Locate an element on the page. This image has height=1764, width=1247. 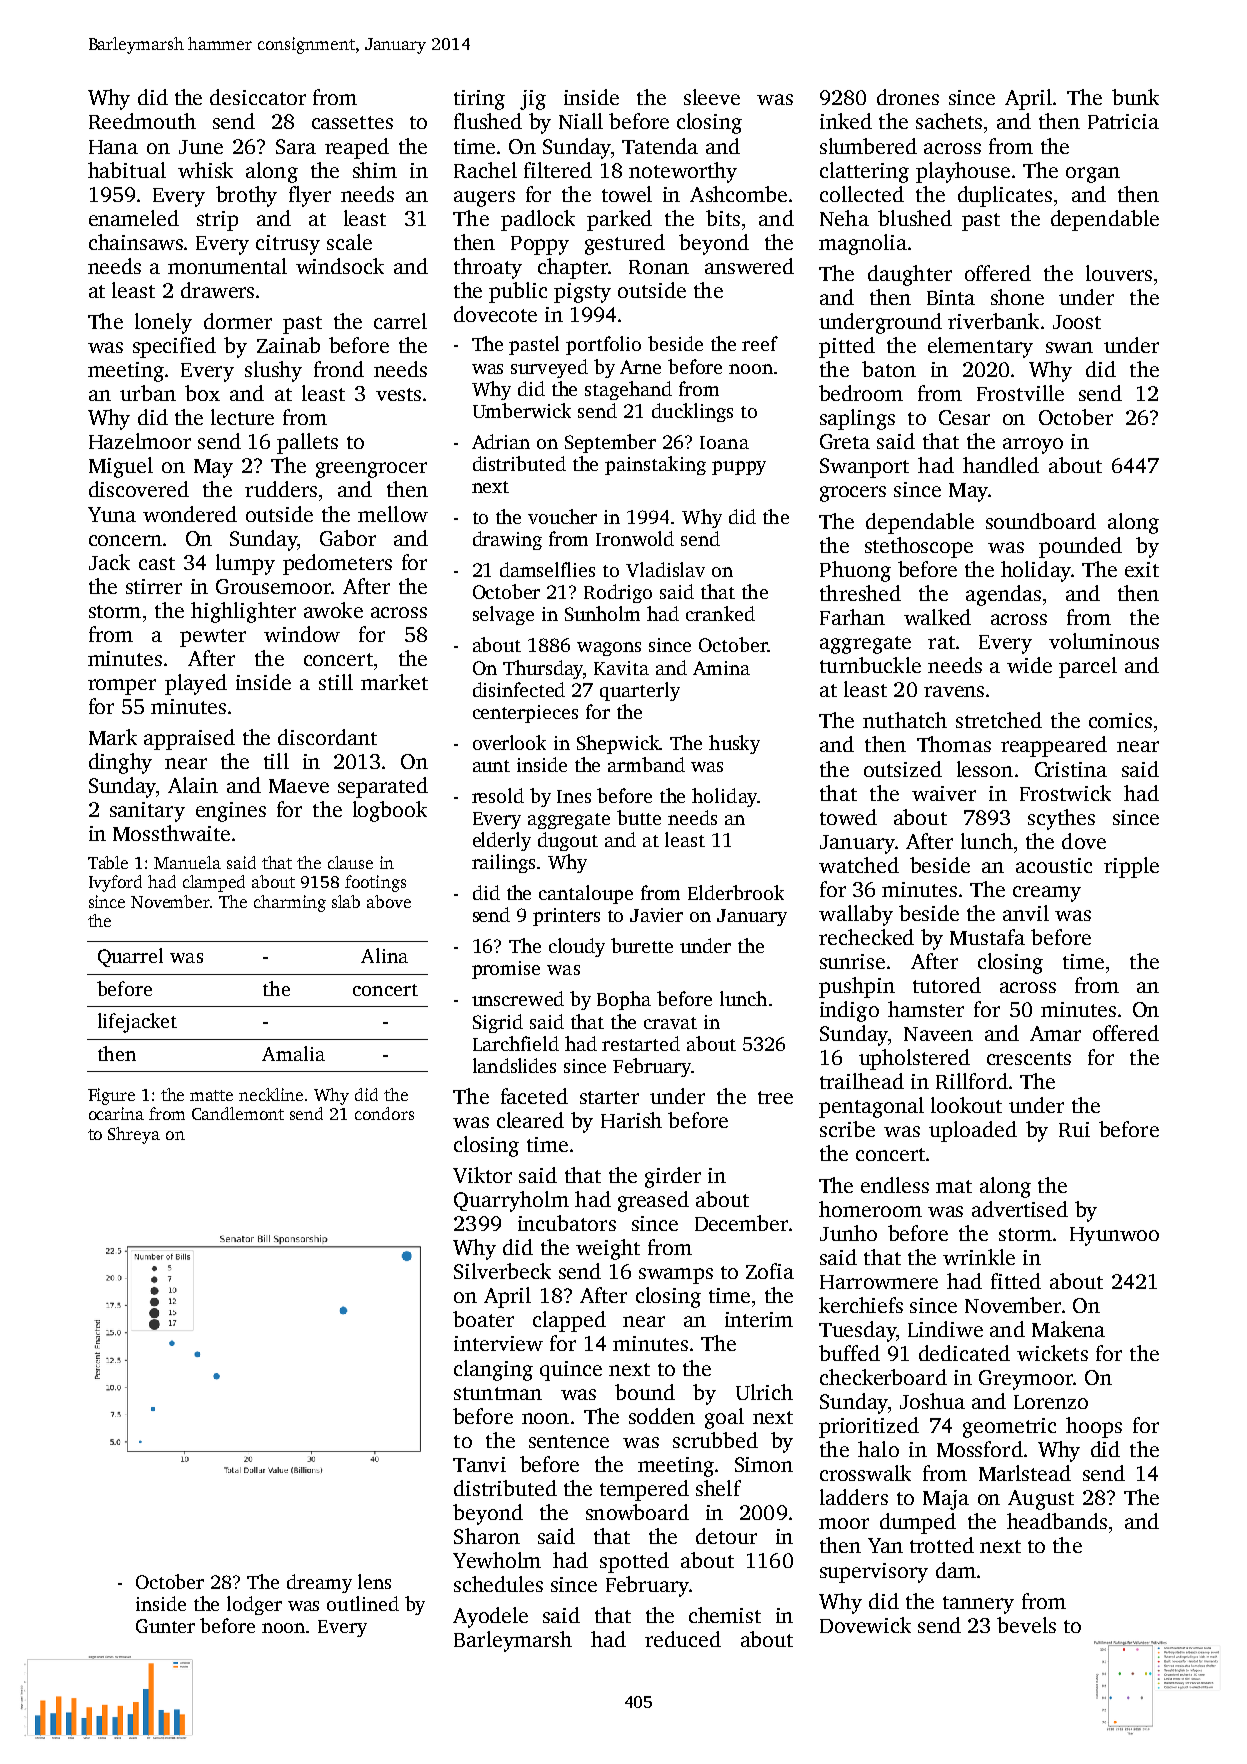
ocarina is located at coordinates (116, 1113).
